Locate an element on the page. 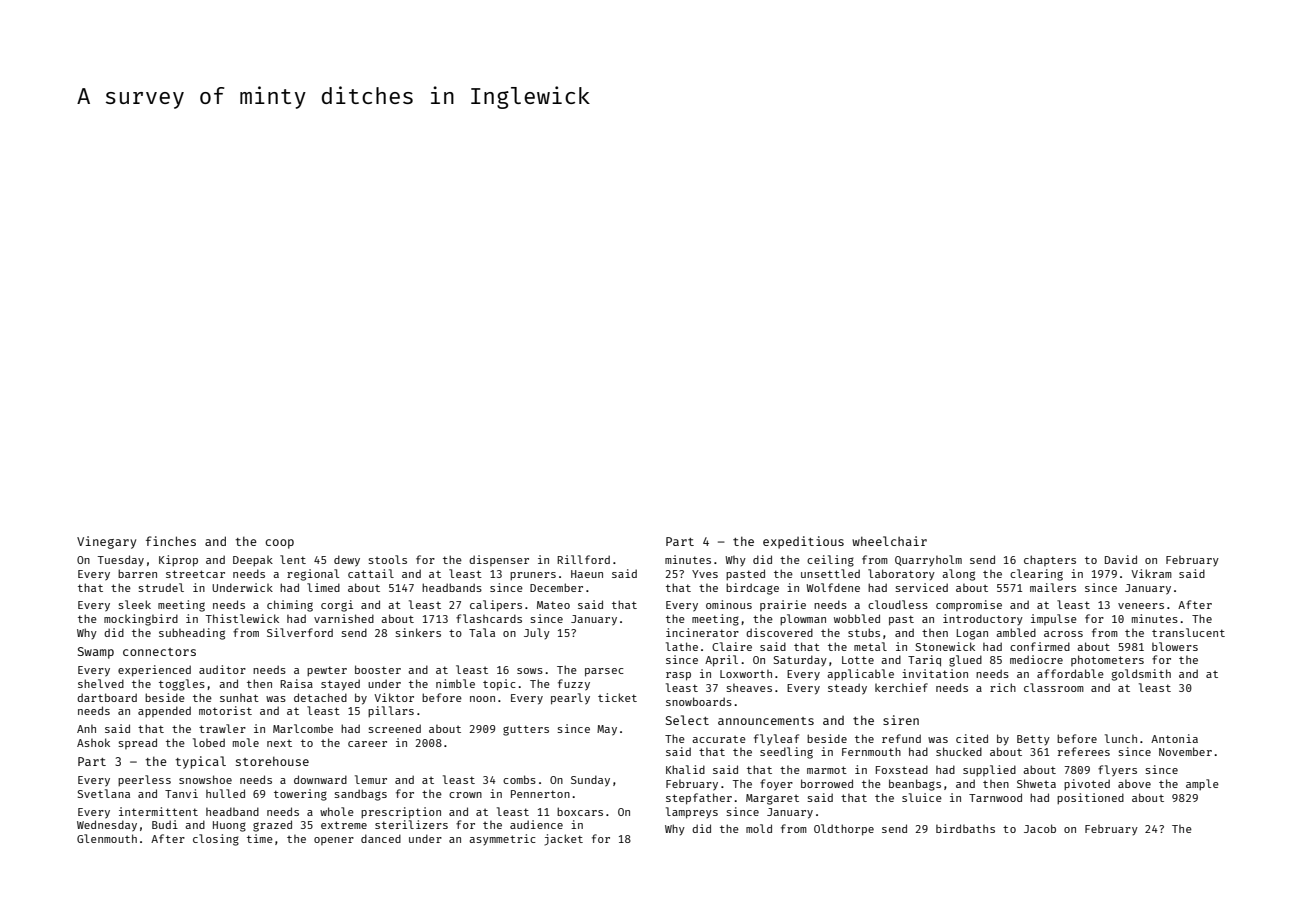 This image has height=924, width=1308. wheelchair is located at coordinates (889, 541).
